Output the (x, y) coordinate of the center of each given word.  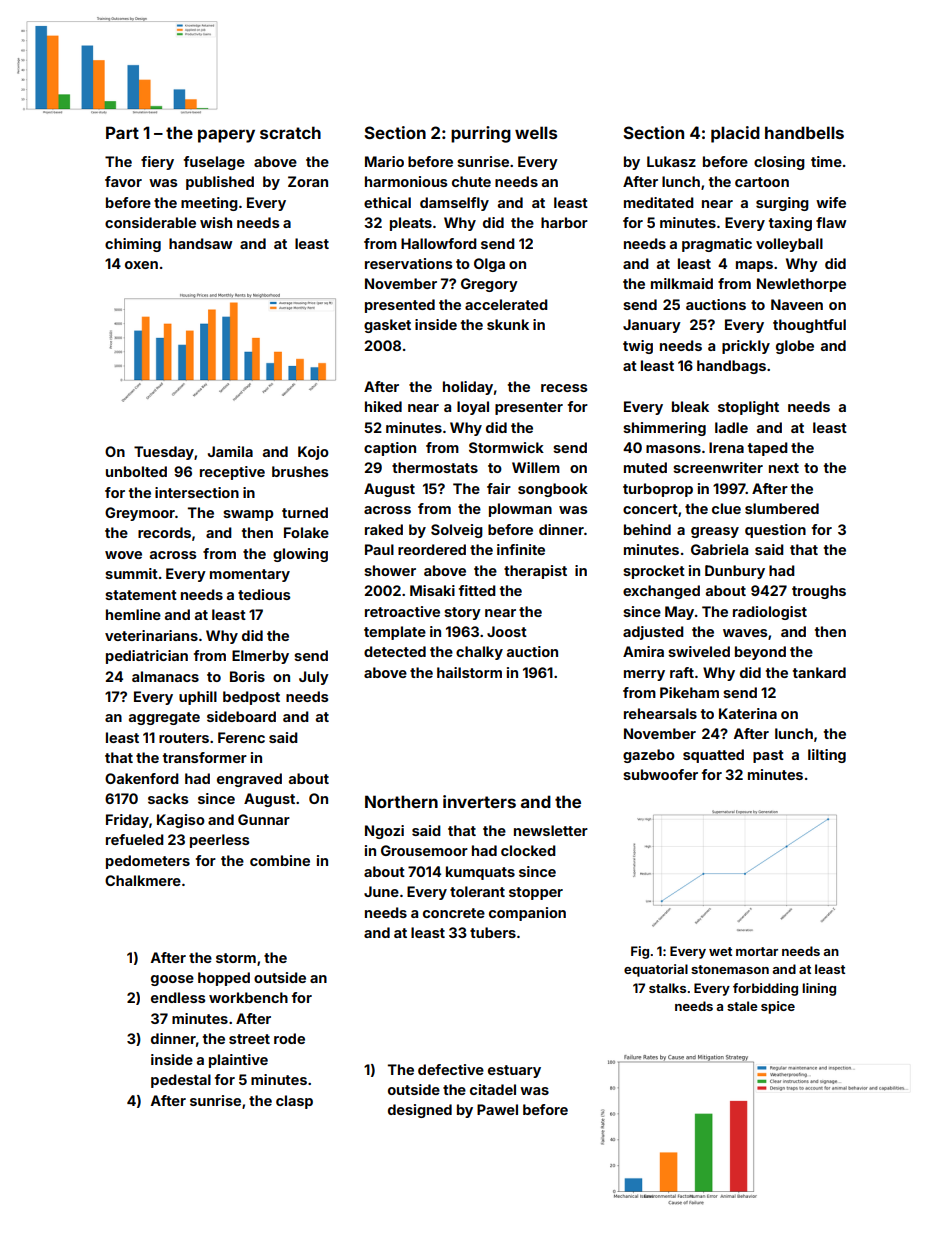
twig (638, 347)
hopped (224, 979)
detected (395, 651)
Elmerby (260, 657)
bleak (690, 406)
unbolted (136, 471)
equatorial (656, 970)
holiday (468, 388)
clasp (294, 1102)
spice (778, 1007)
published (220, 183)
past (768, 756)
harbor (564, 222)
